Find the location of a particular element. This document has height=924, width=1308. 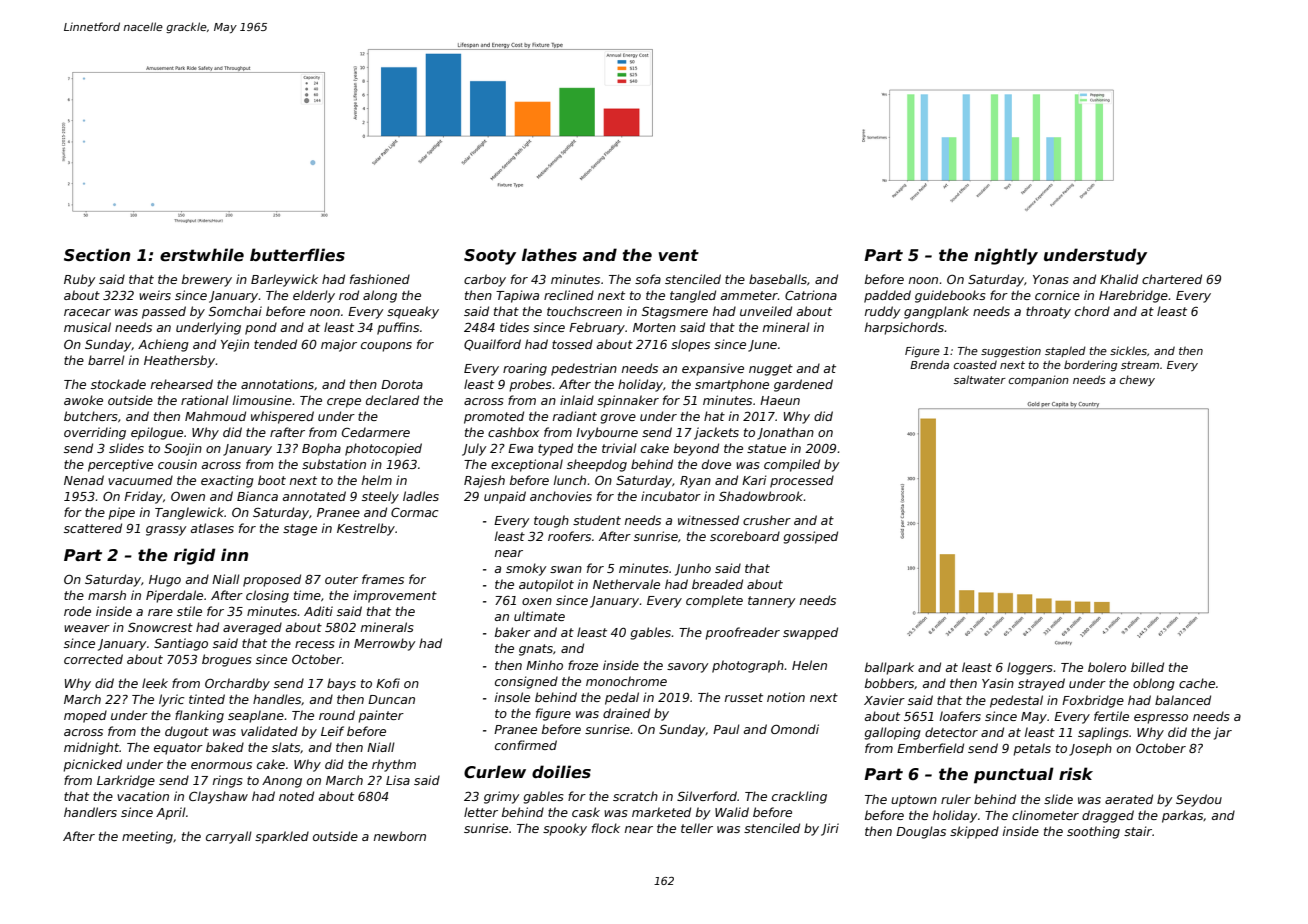

skipped is located at coordinates (974, 832).
